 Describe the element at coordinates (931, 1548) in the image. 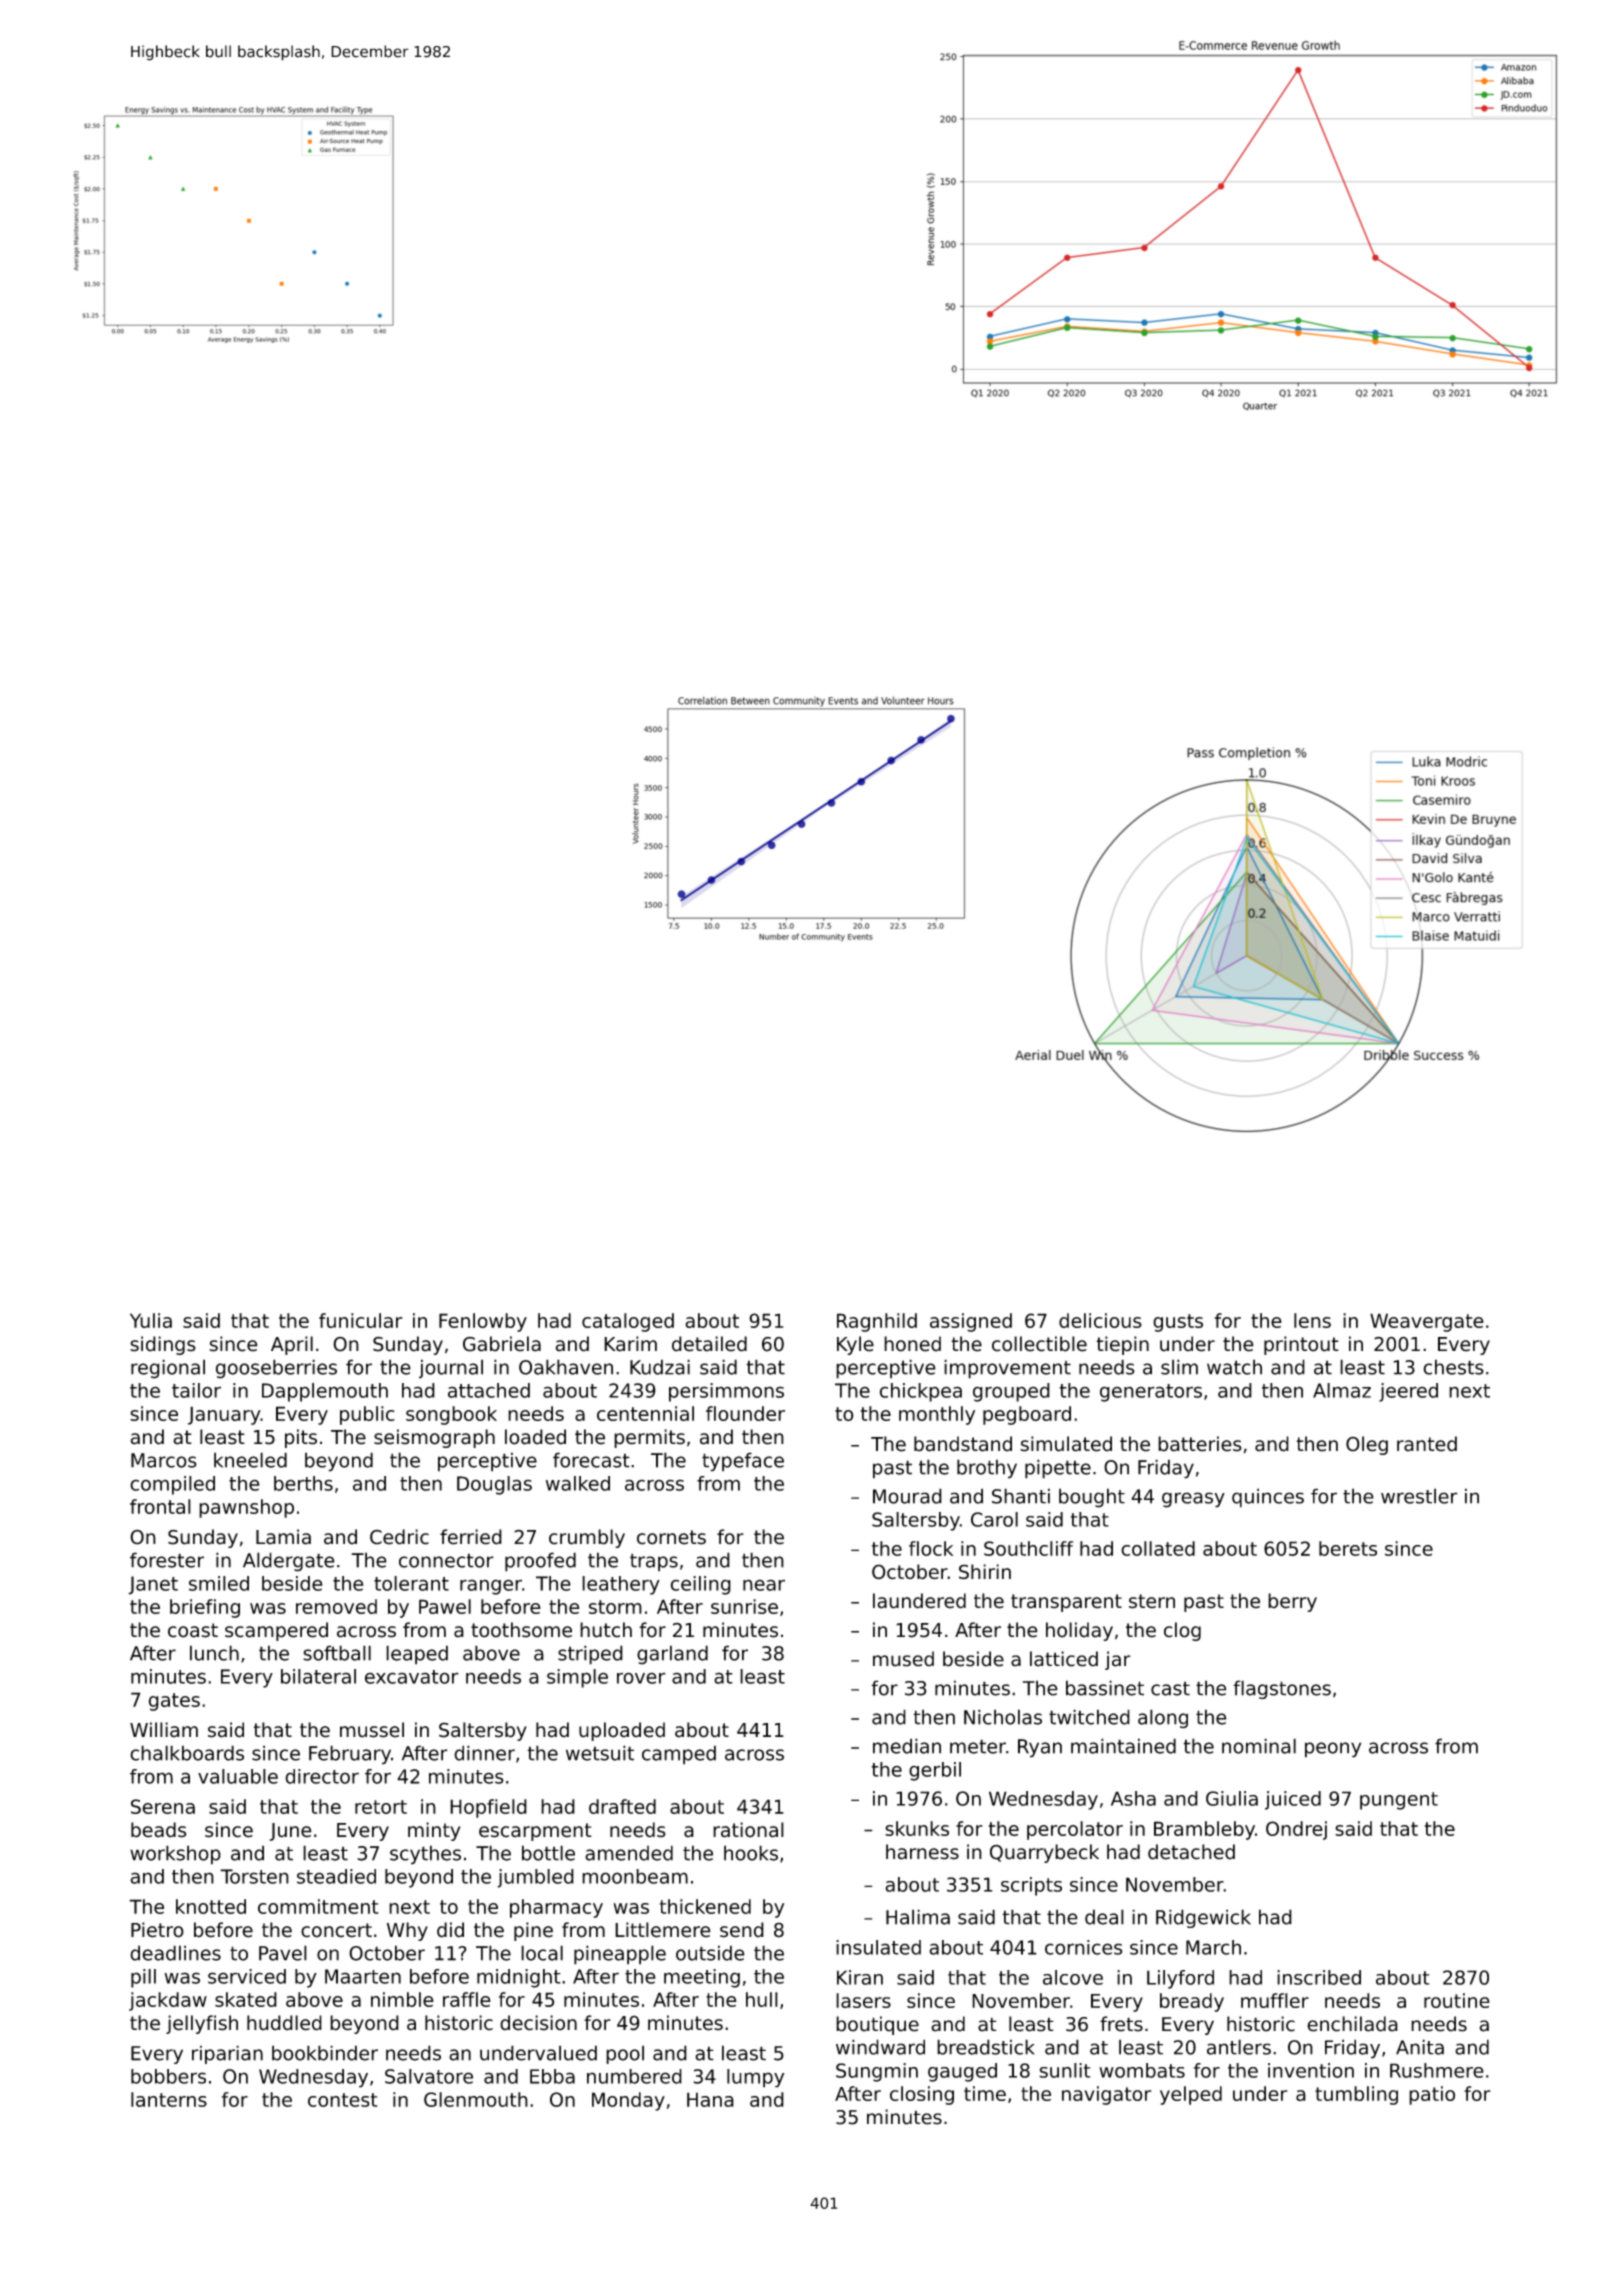

I see `flock` at that location.
